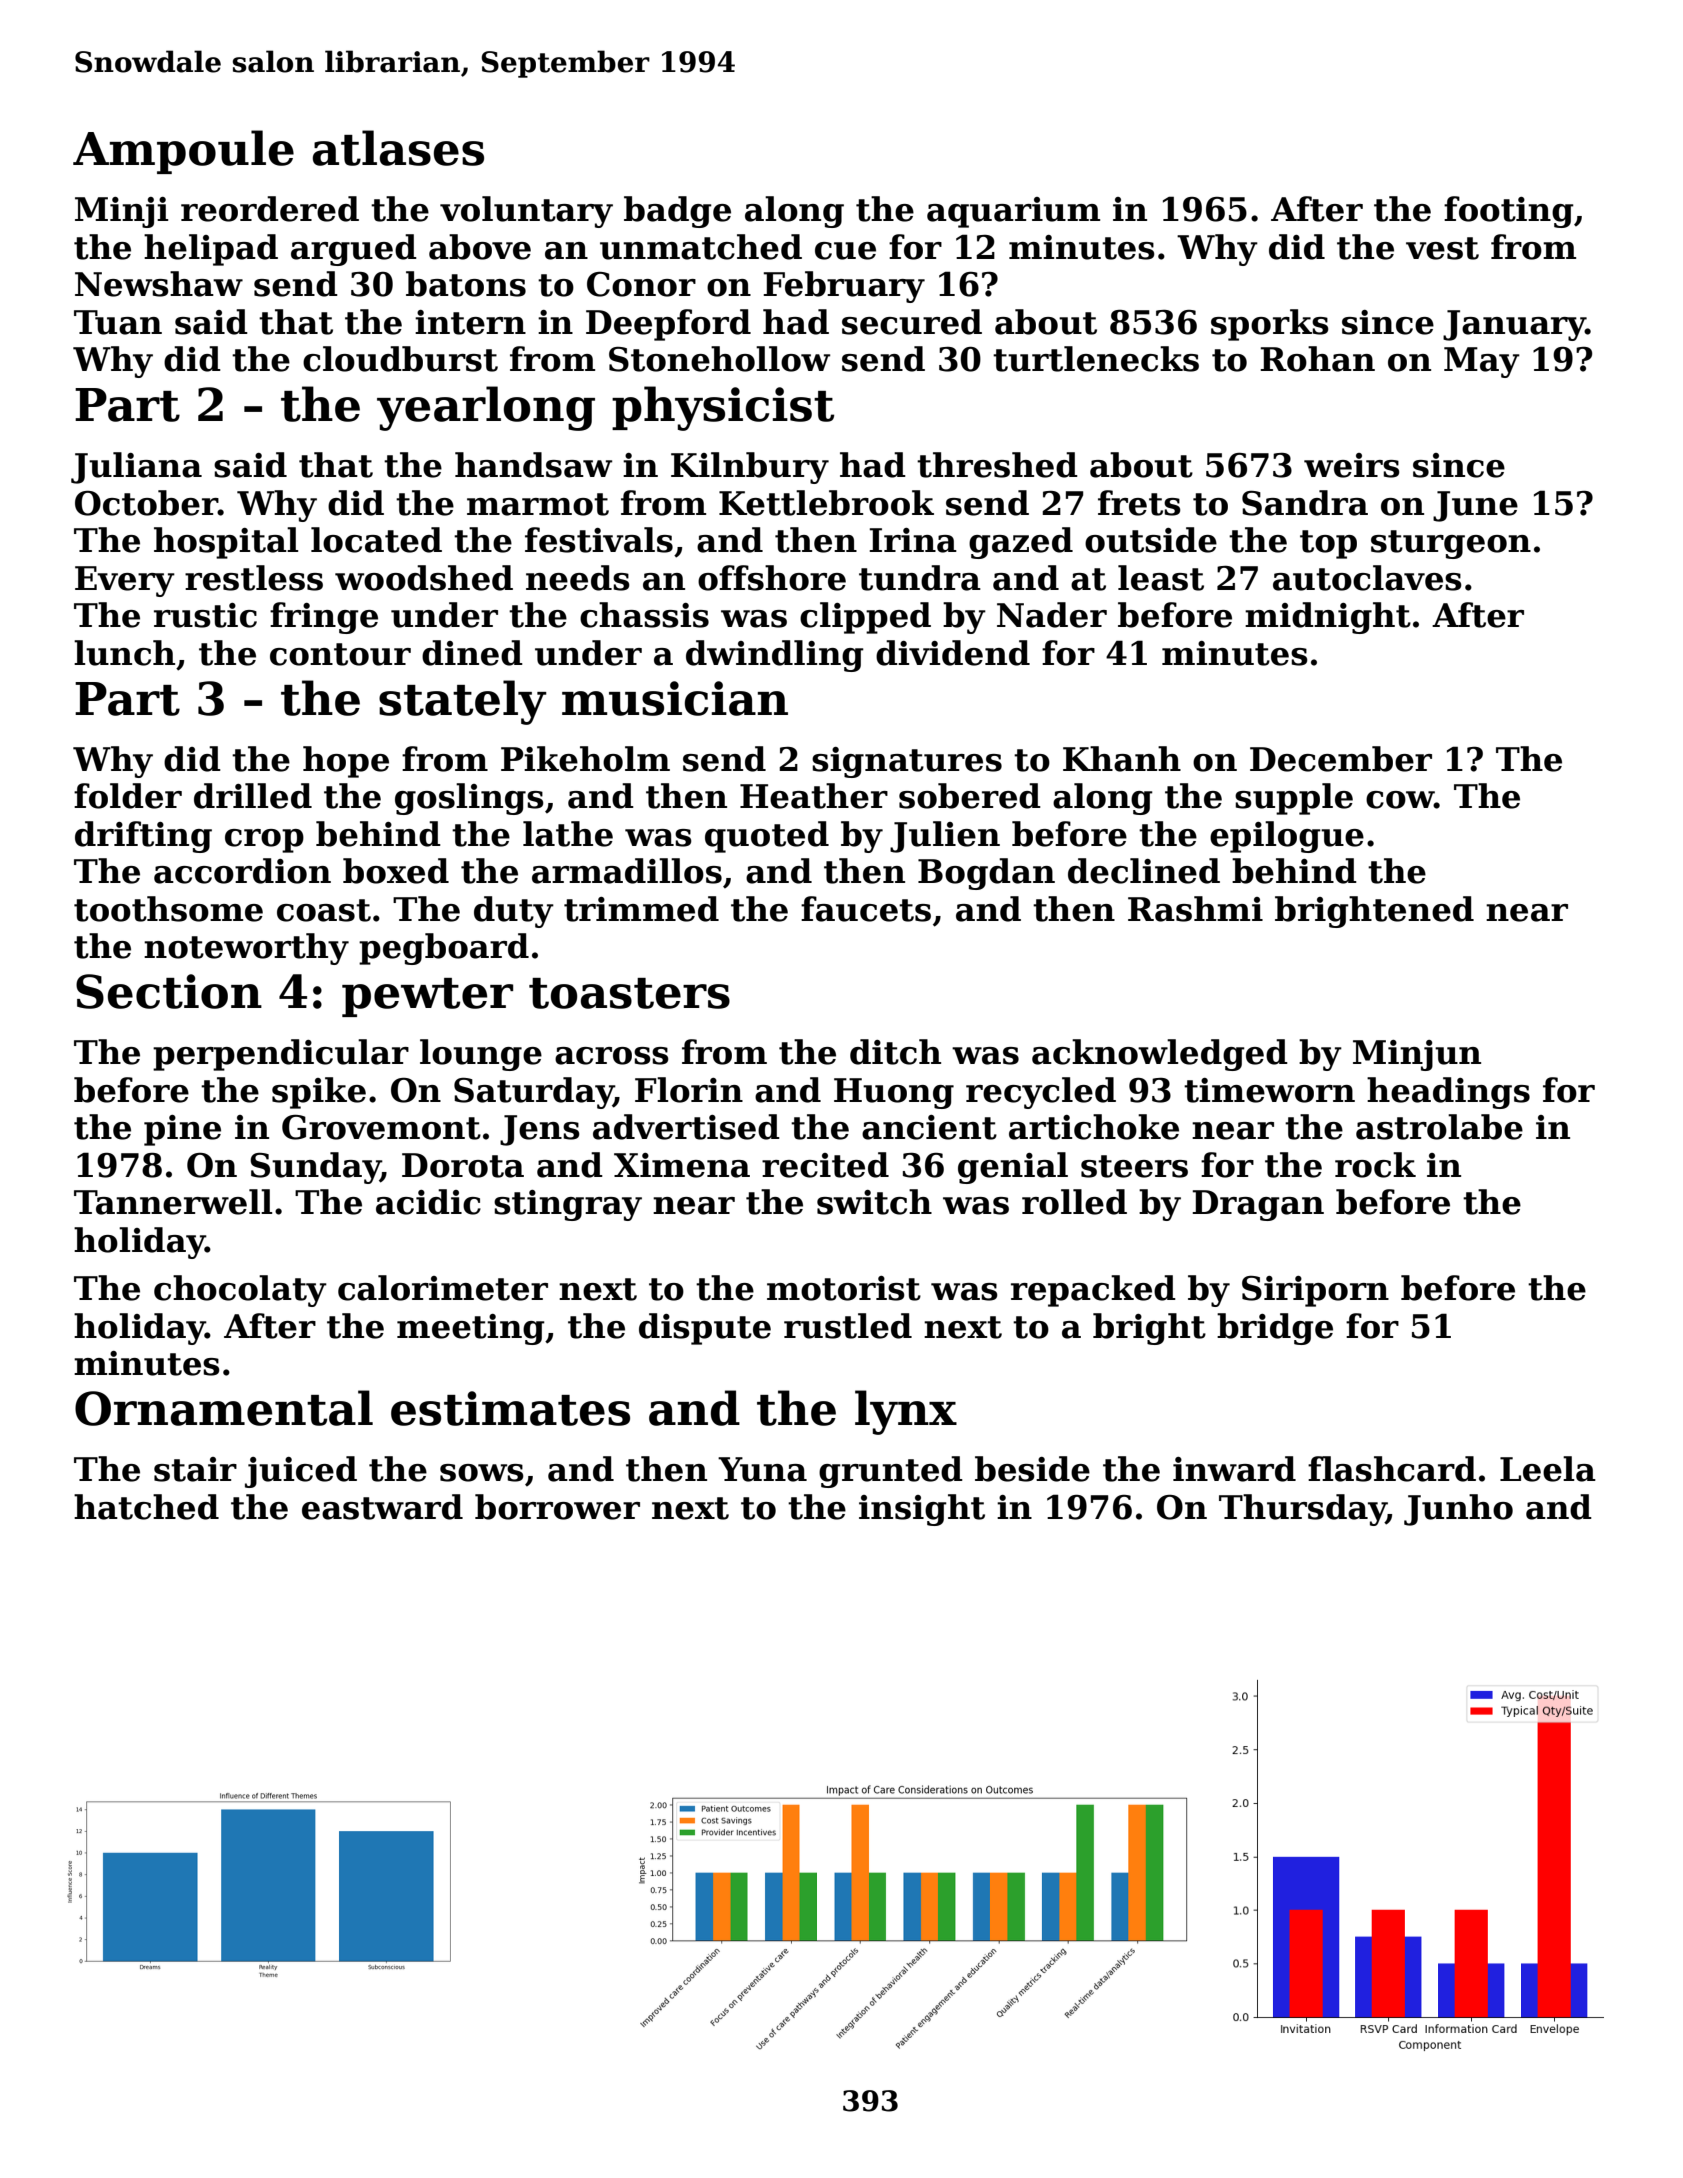  Describe the element at coordinates (240, 1291) in the image. I see `chocolaty` at that location.
